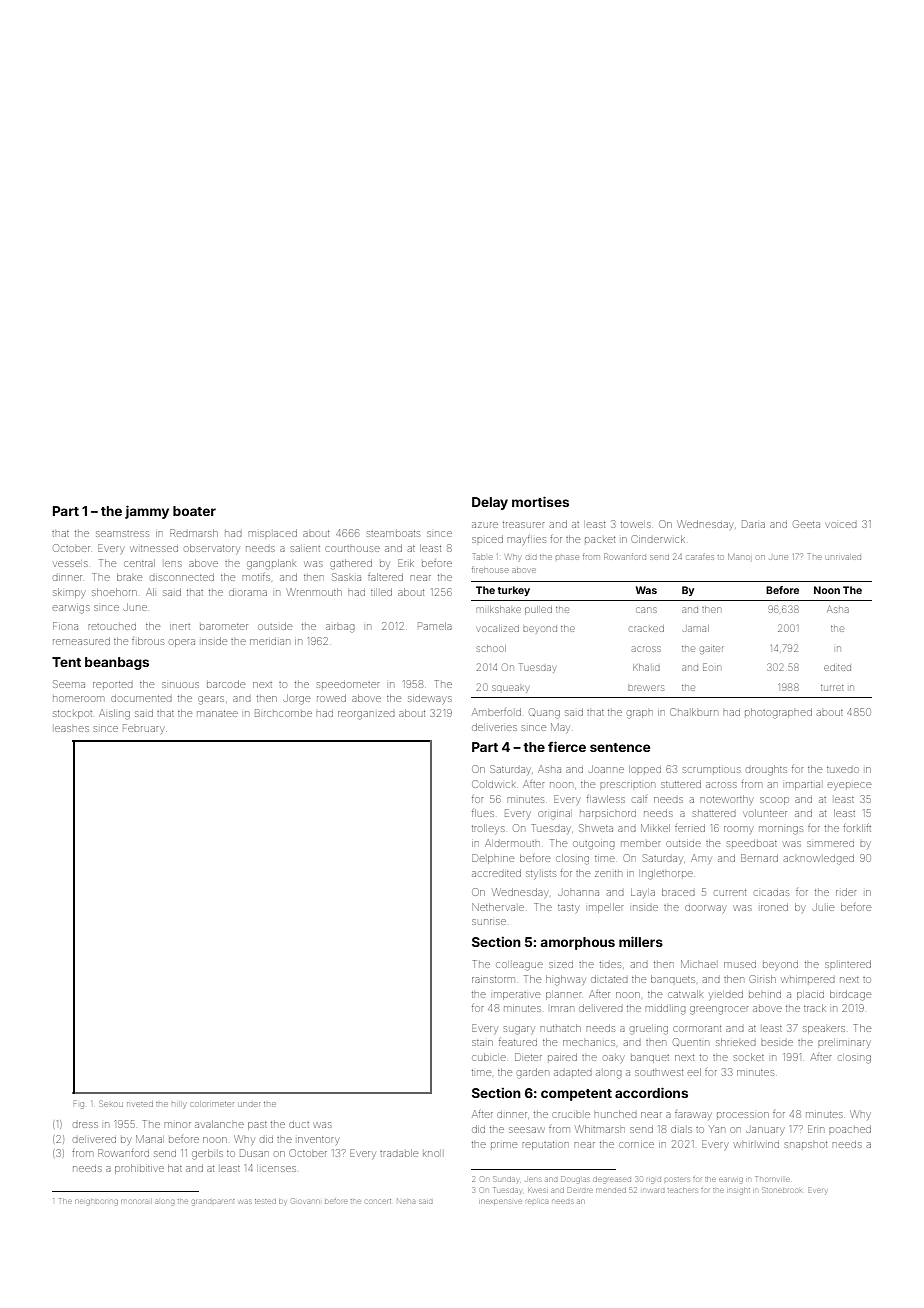 This image has width=924, height=1308. Describe the element at coordinates (857, 828) in the image. I see `forklift` at that location.
